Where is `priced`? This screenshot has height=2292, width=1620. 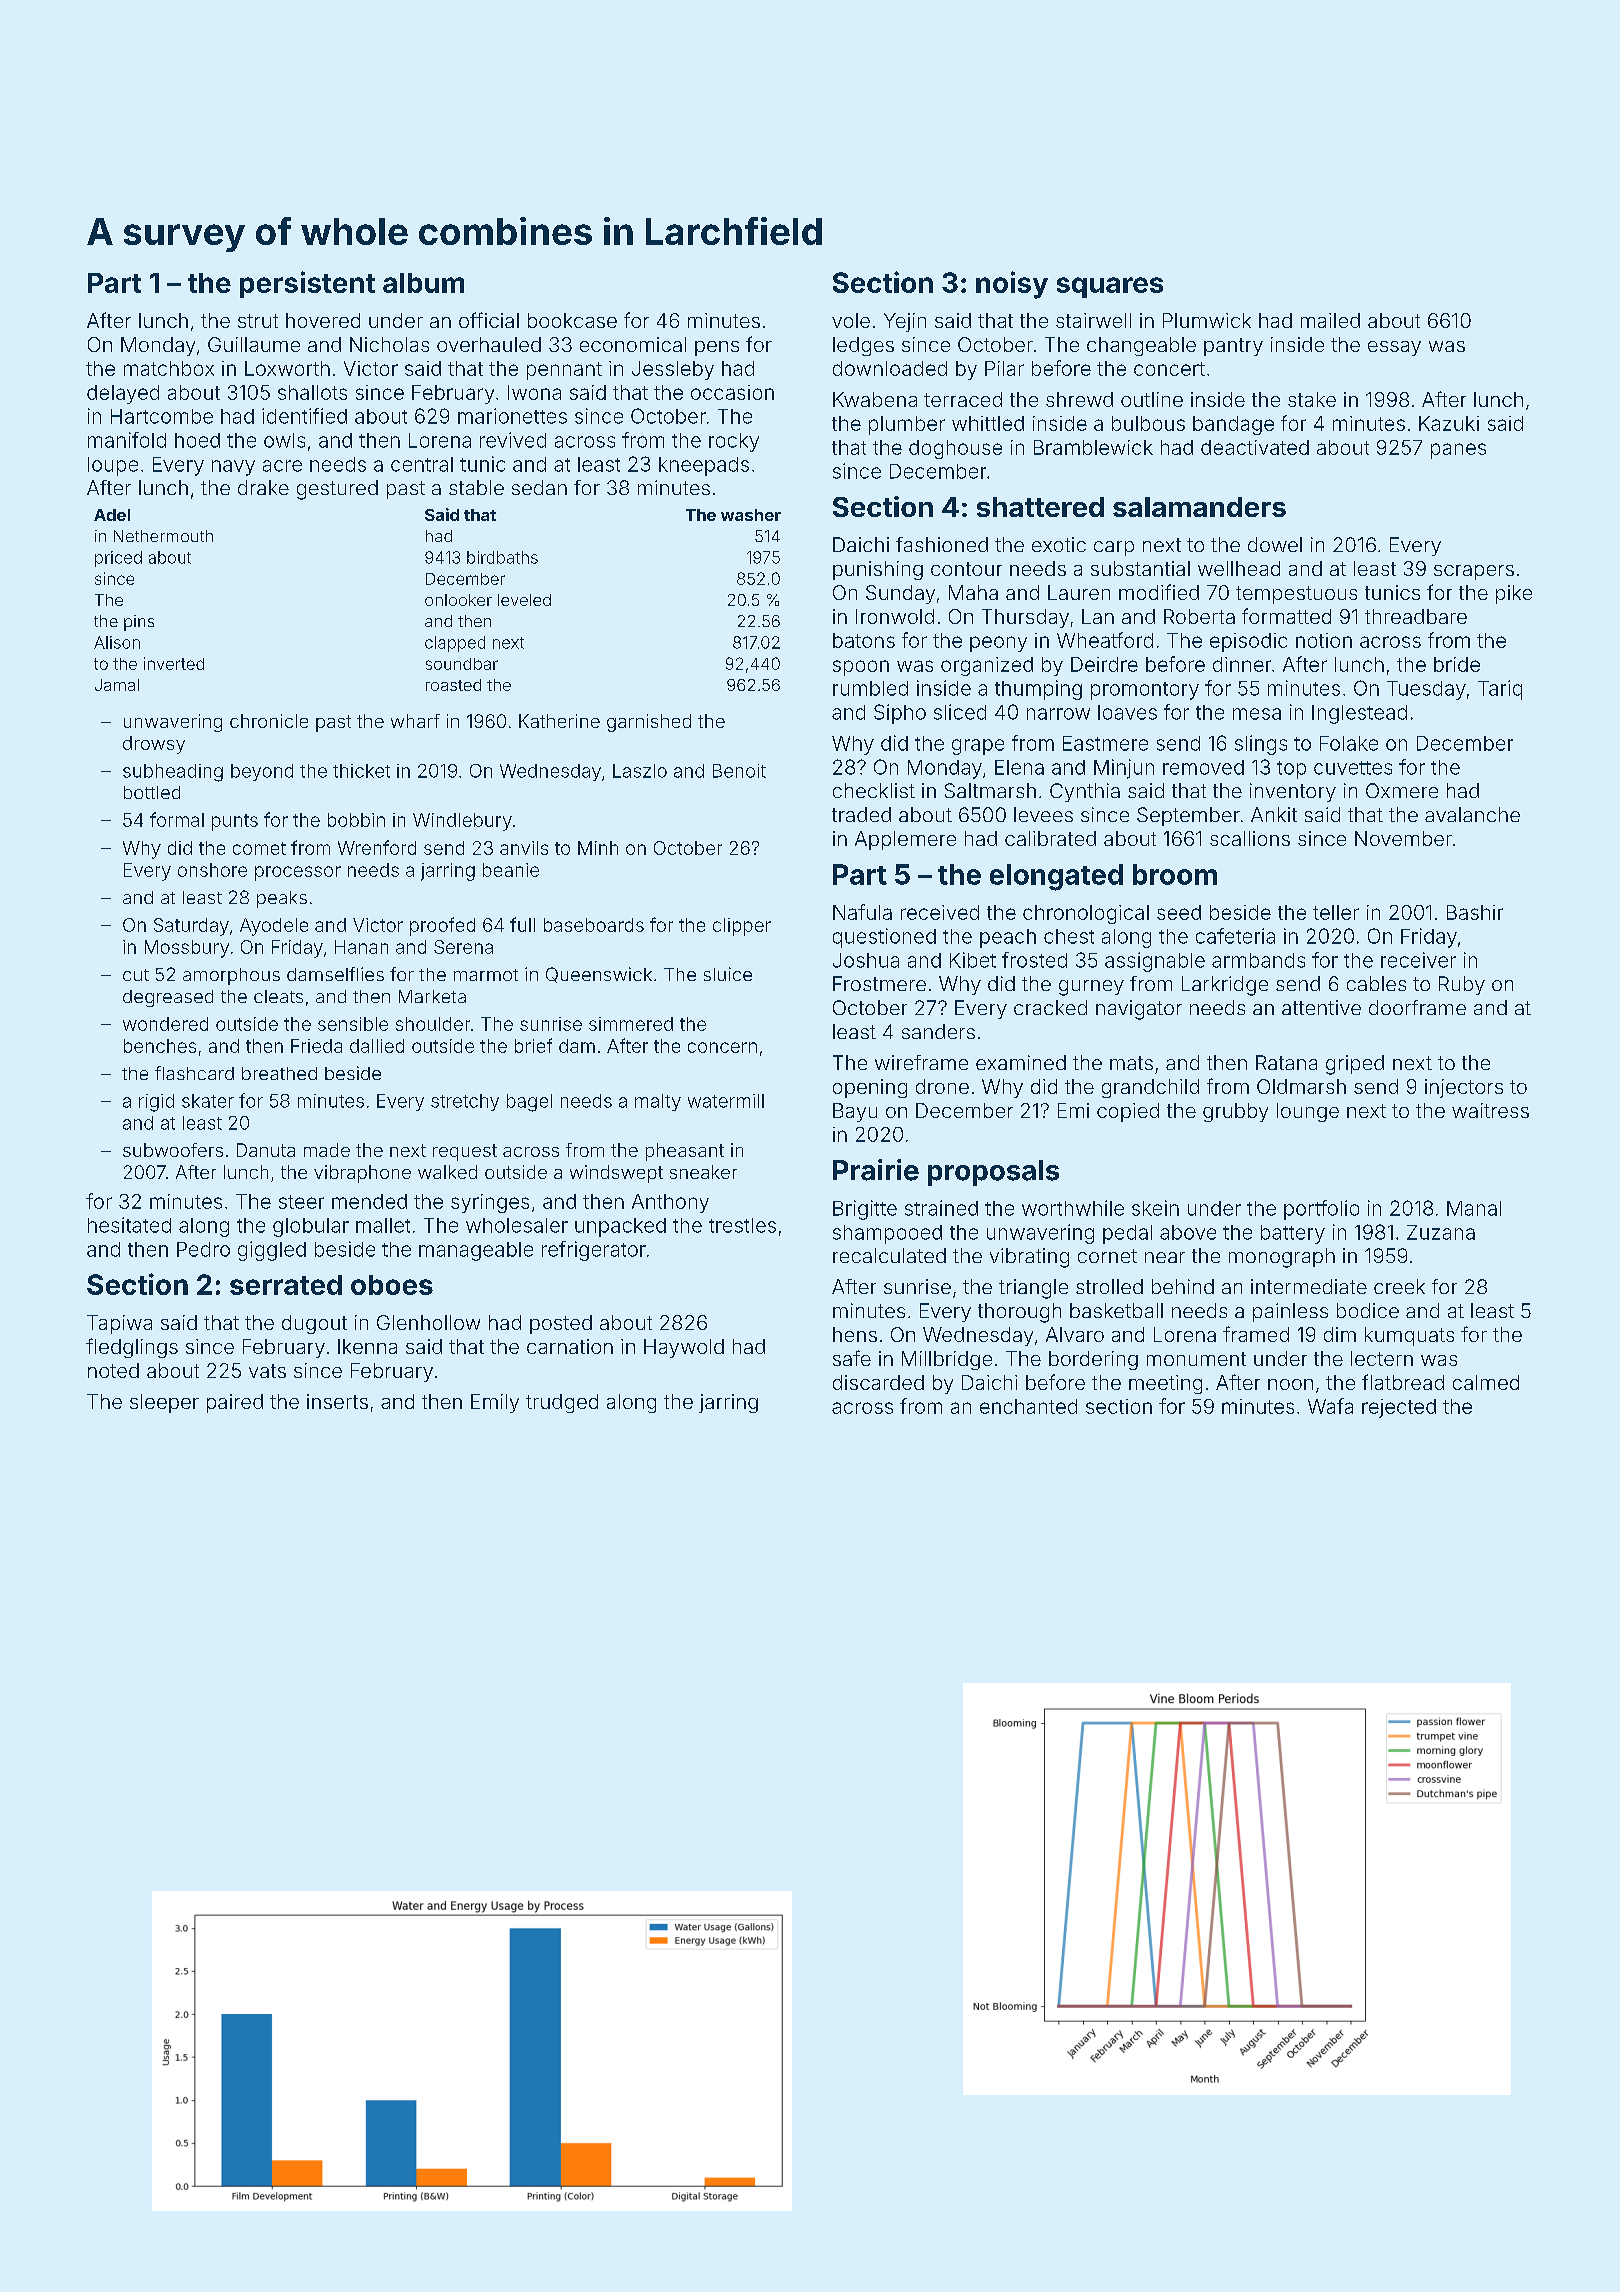 priced is located at coordinates (118, 559).
